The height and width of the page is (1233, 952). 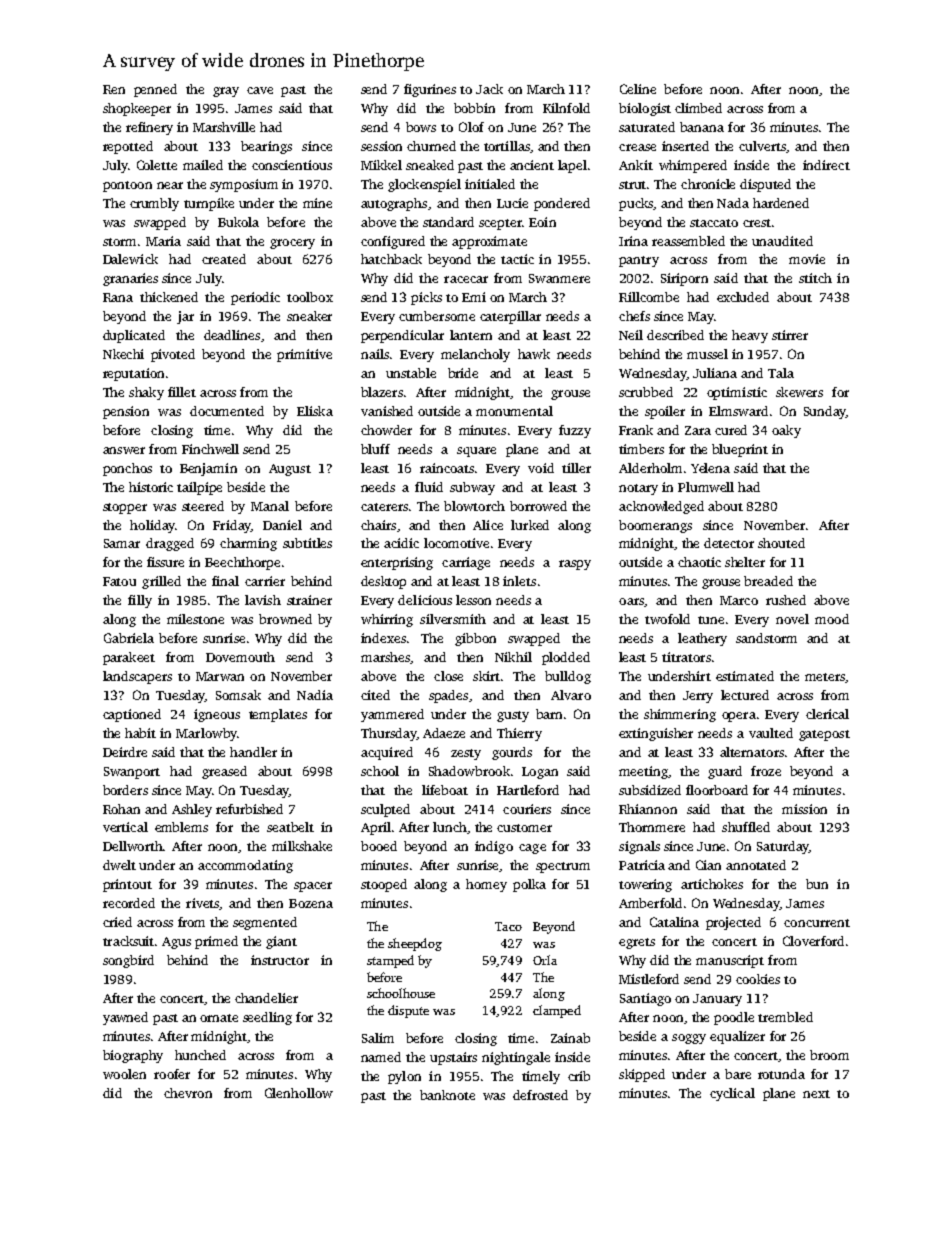 I want to click on chevron, so click(x=188, y=1093).
